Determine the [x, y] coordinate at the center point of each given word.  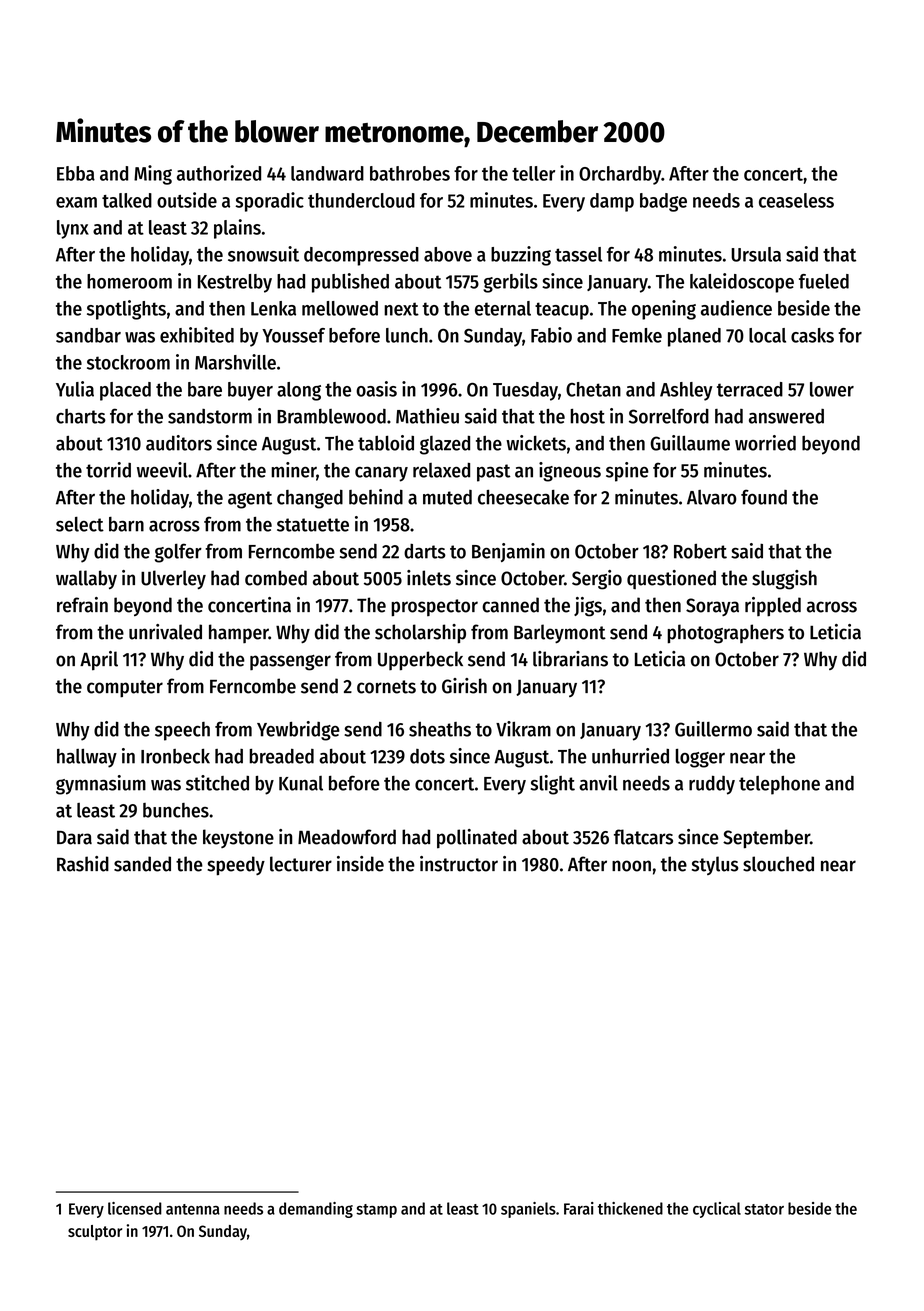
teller [533, 173]
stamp [376, 1211]
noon [631, 866]
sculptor [95, 1233]
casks [812, 335]
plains [237, 229]
